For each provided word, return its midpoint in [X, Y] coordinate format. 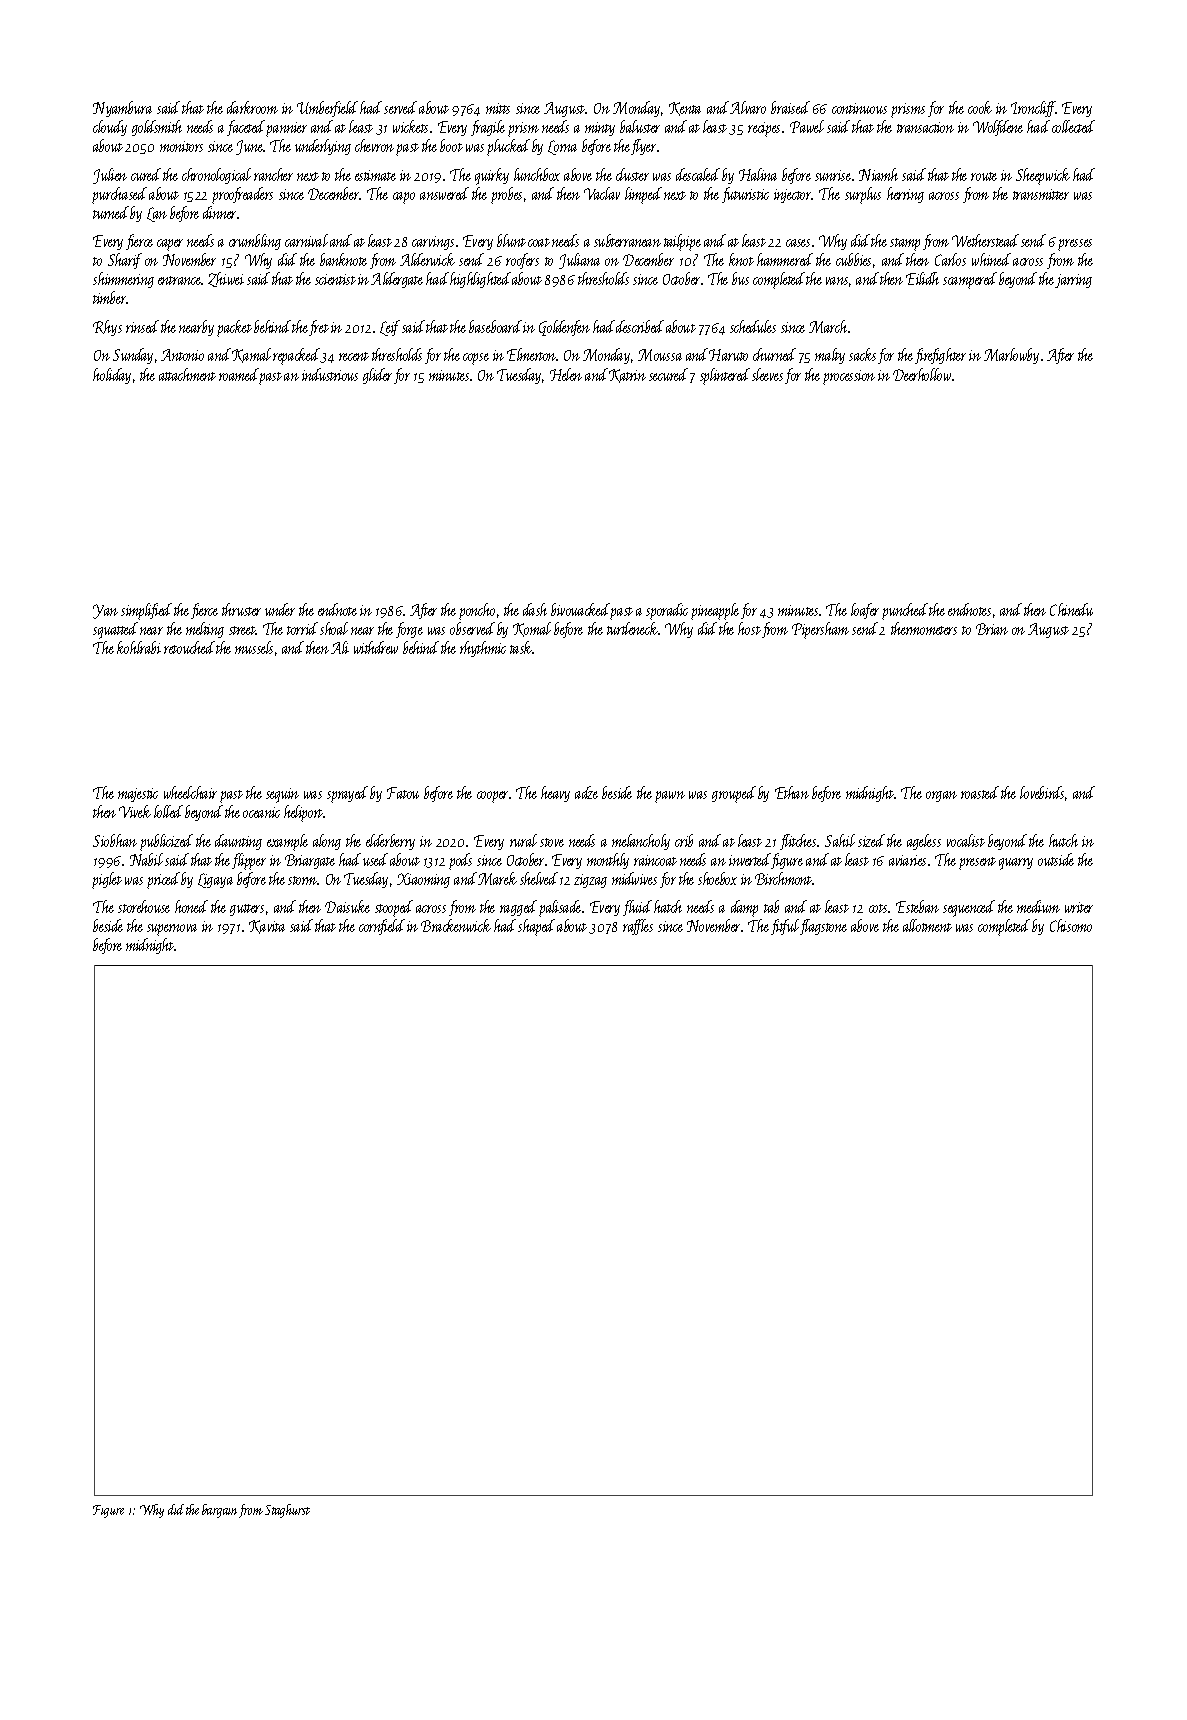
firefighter [940, 356]
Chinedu [1071, 609]
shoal [334, 628]
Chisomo [1071, 925]
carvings [433, 243]
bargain [219, 1511]
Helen [566, 374]
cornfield [382, 927]
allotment [927, 925]
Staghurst [287, 1511]
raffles [638, 927]
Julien [110, 176]
